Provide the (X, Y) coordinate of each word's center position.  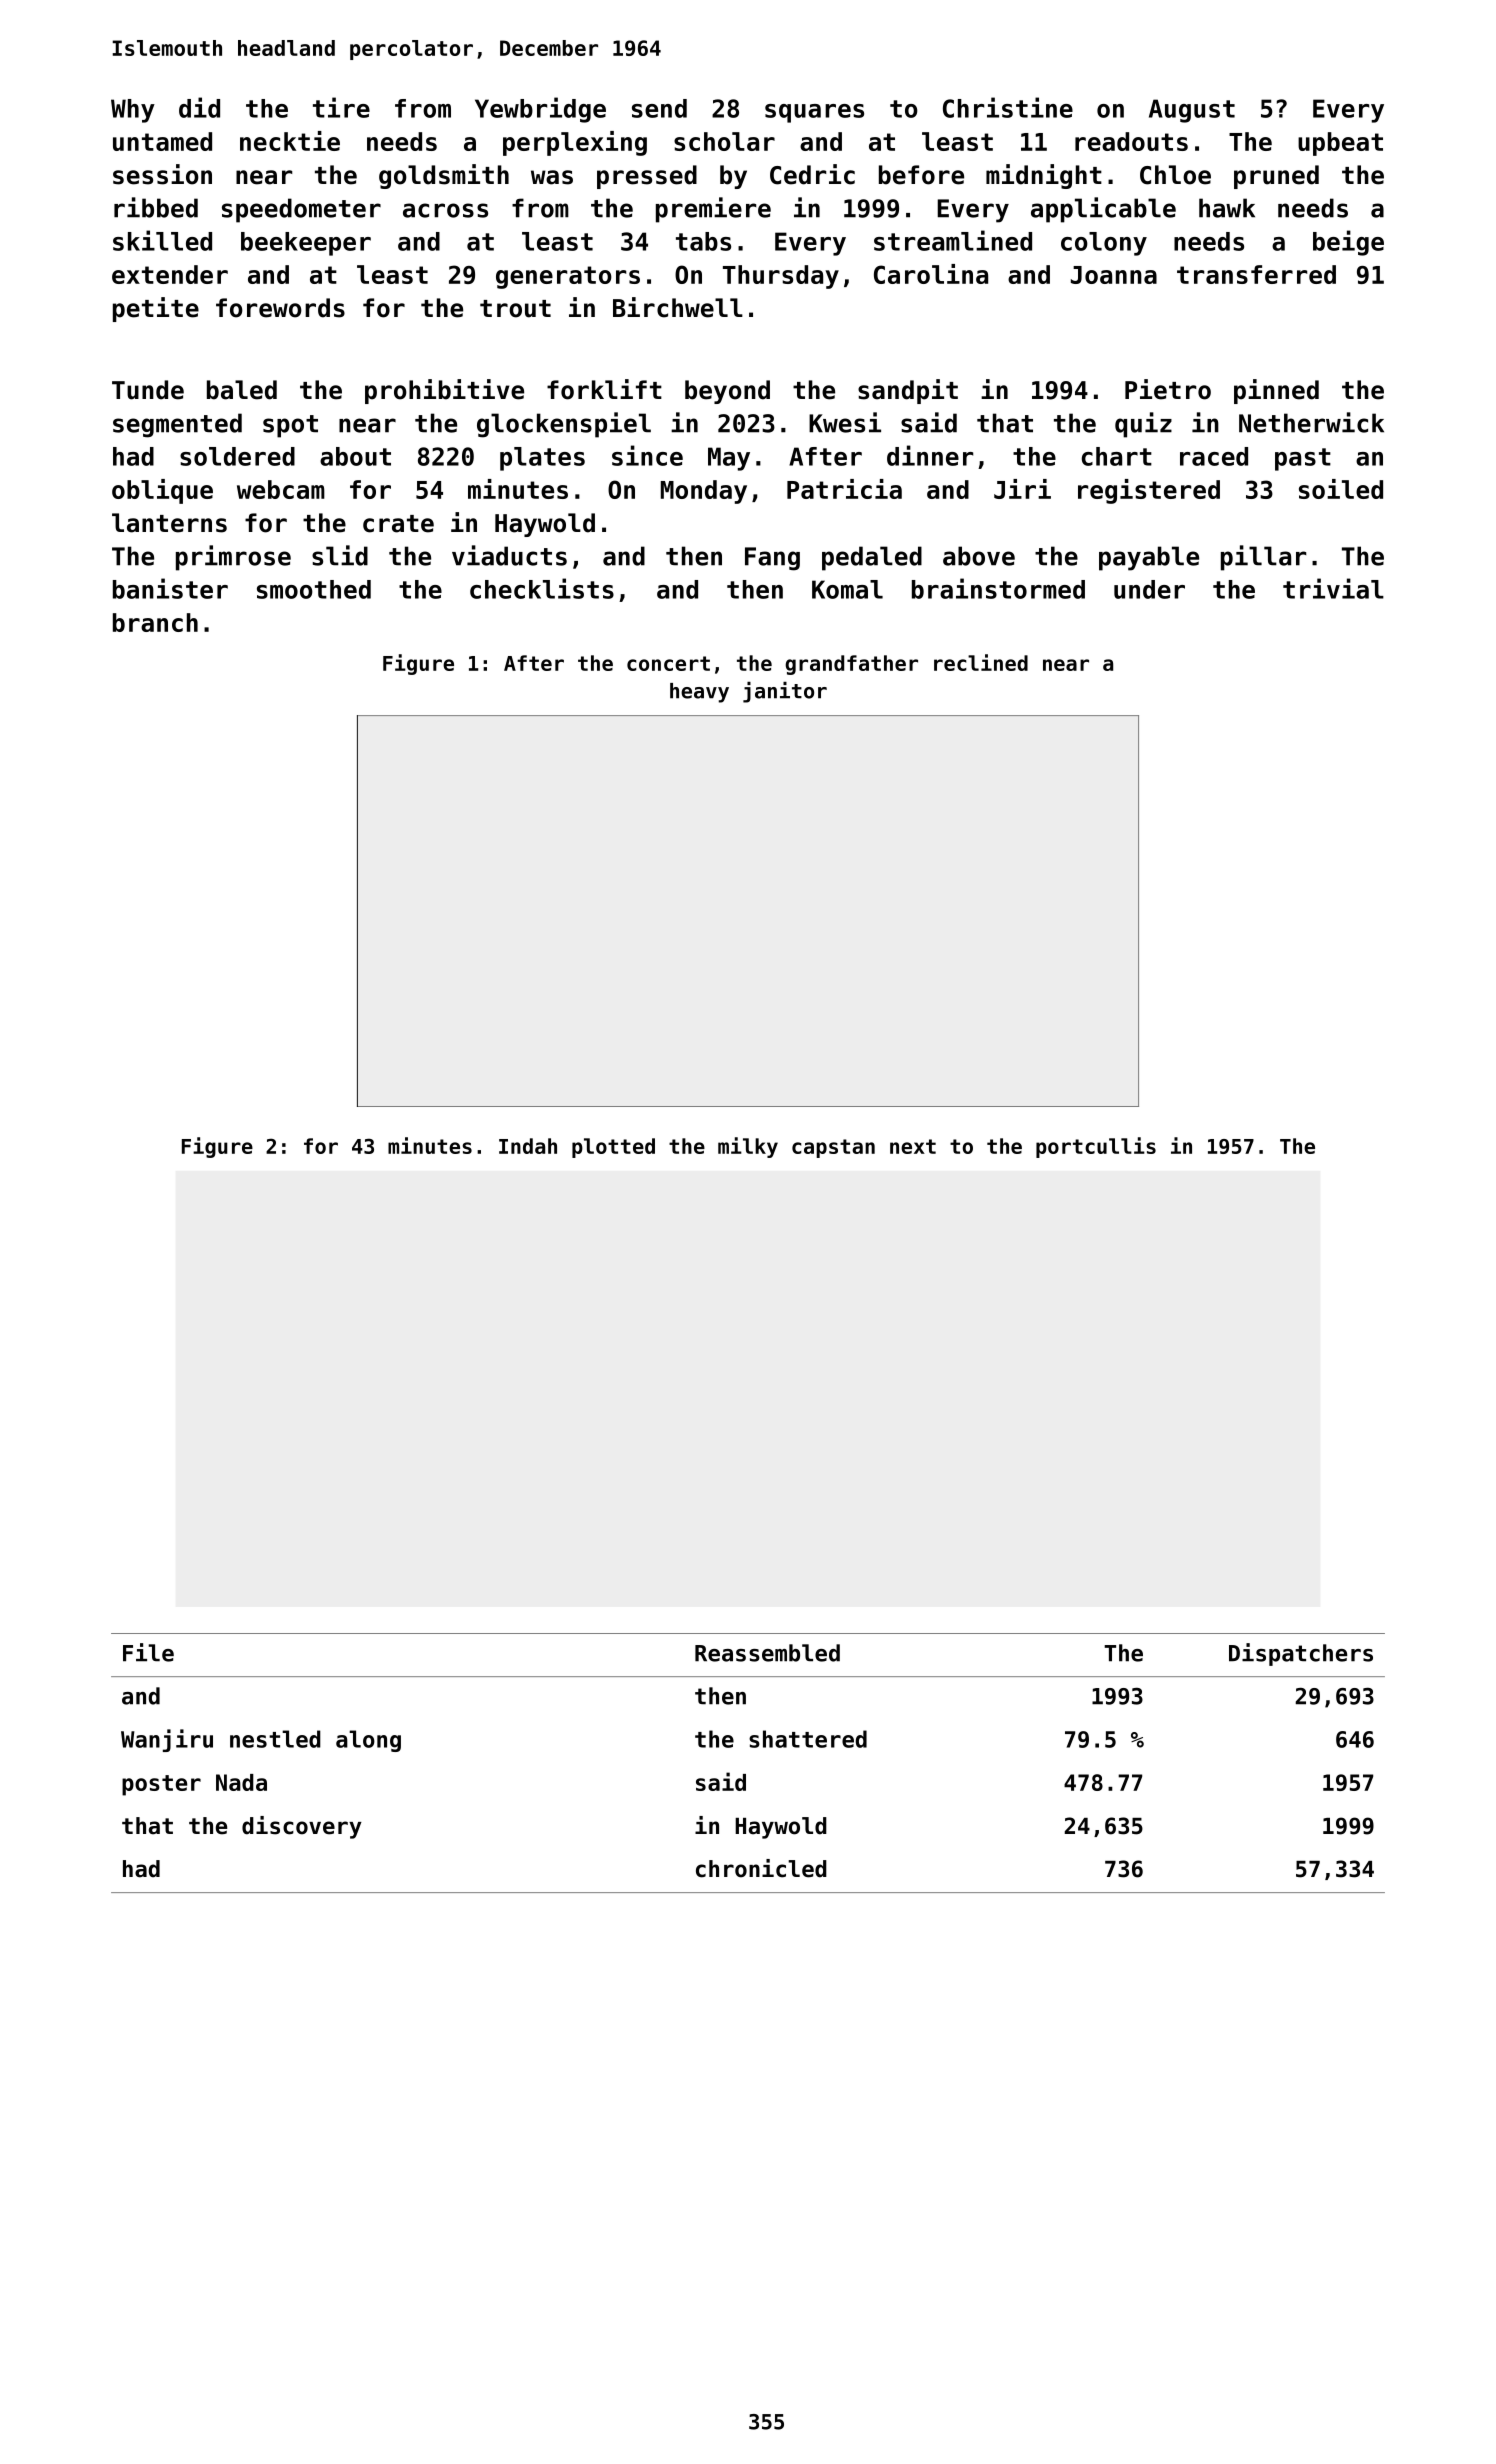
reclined (981, 662)
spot (290, 426)
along (368, 1741)
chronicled (761, 1868)
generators (568, 277)
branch (155, 622)
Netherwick (1311, 422)
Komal (847, 589)
